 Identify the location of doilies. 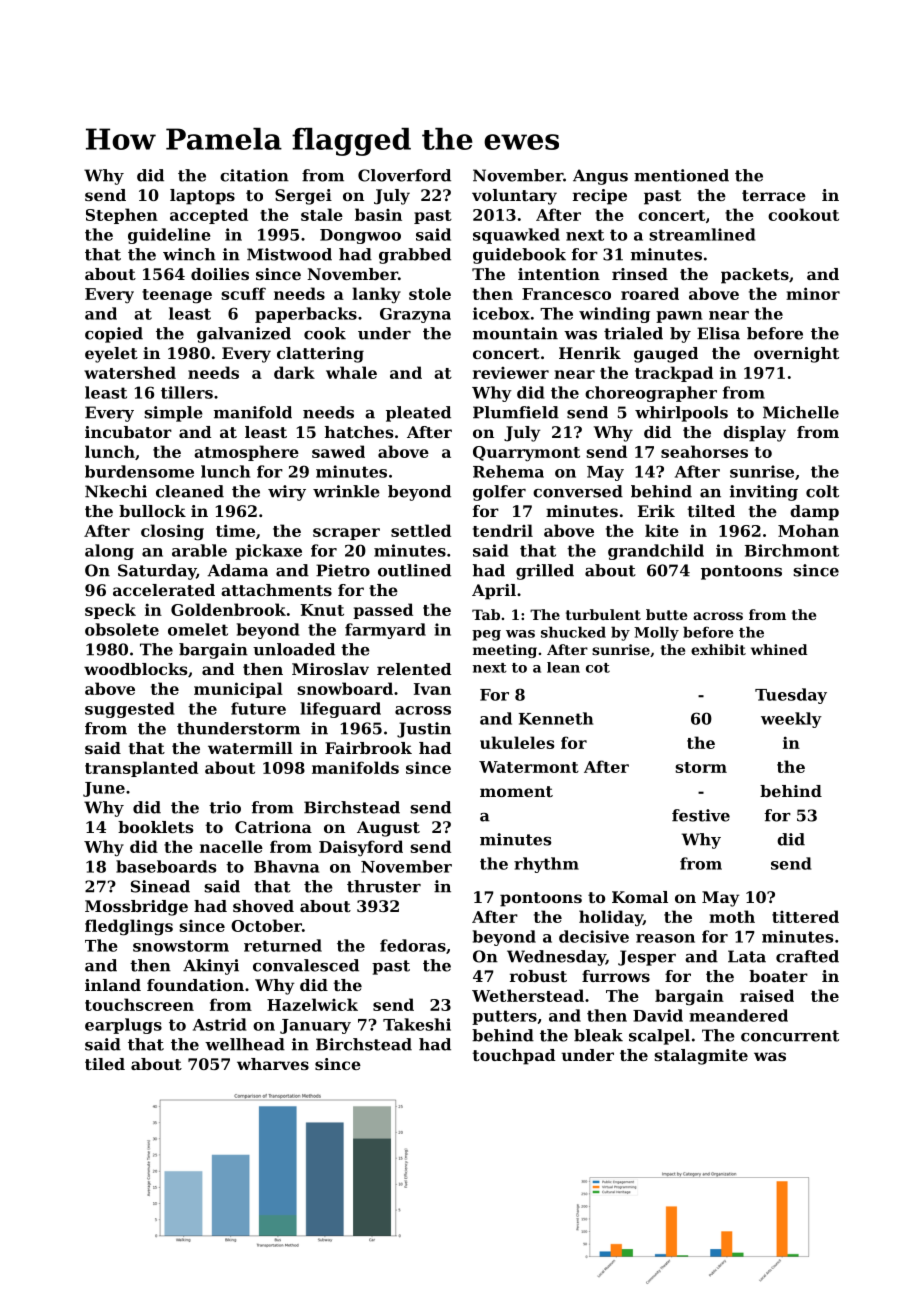
(220, 274).
